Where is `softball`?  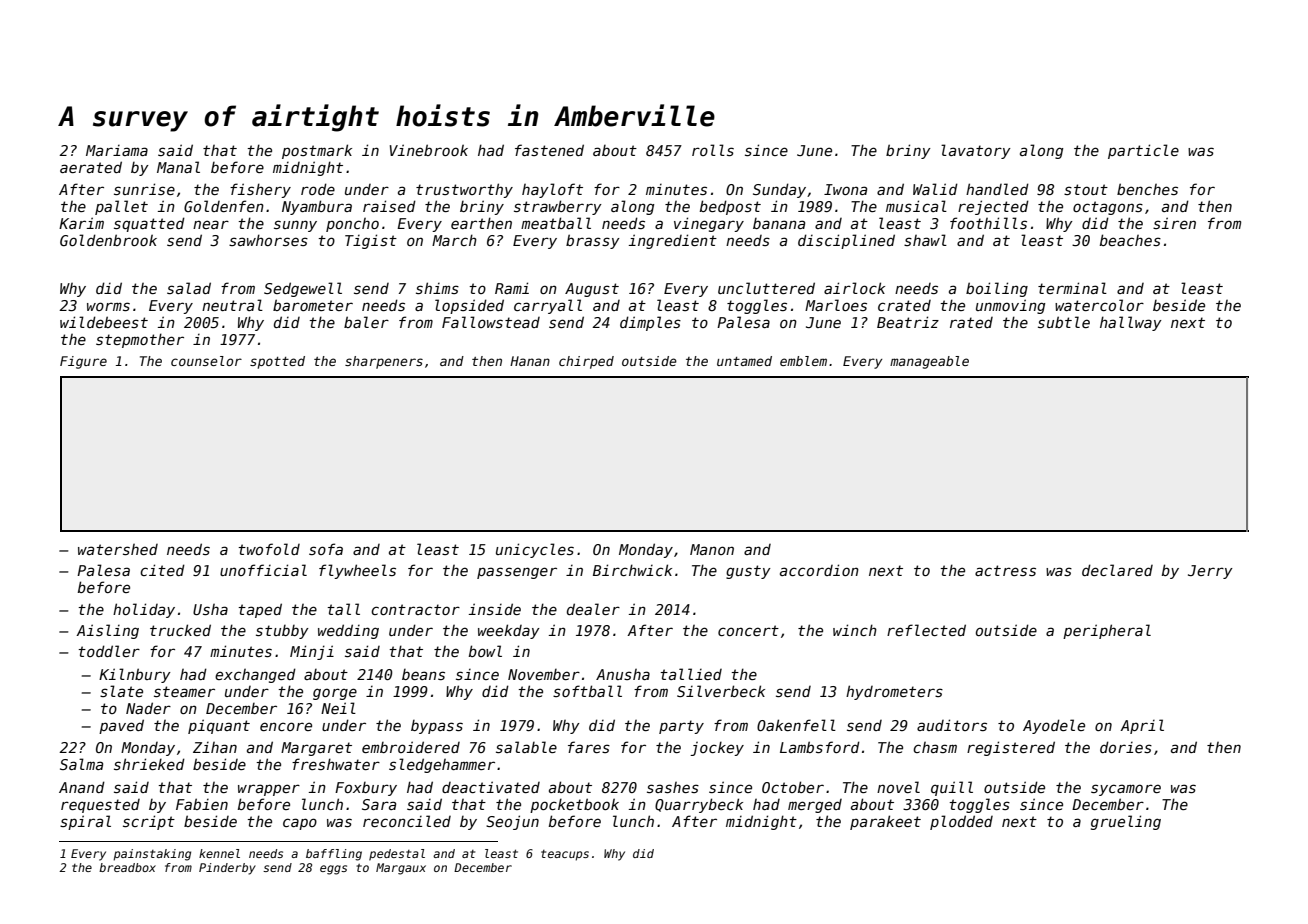
softball is located at coordinates (587, 691).
